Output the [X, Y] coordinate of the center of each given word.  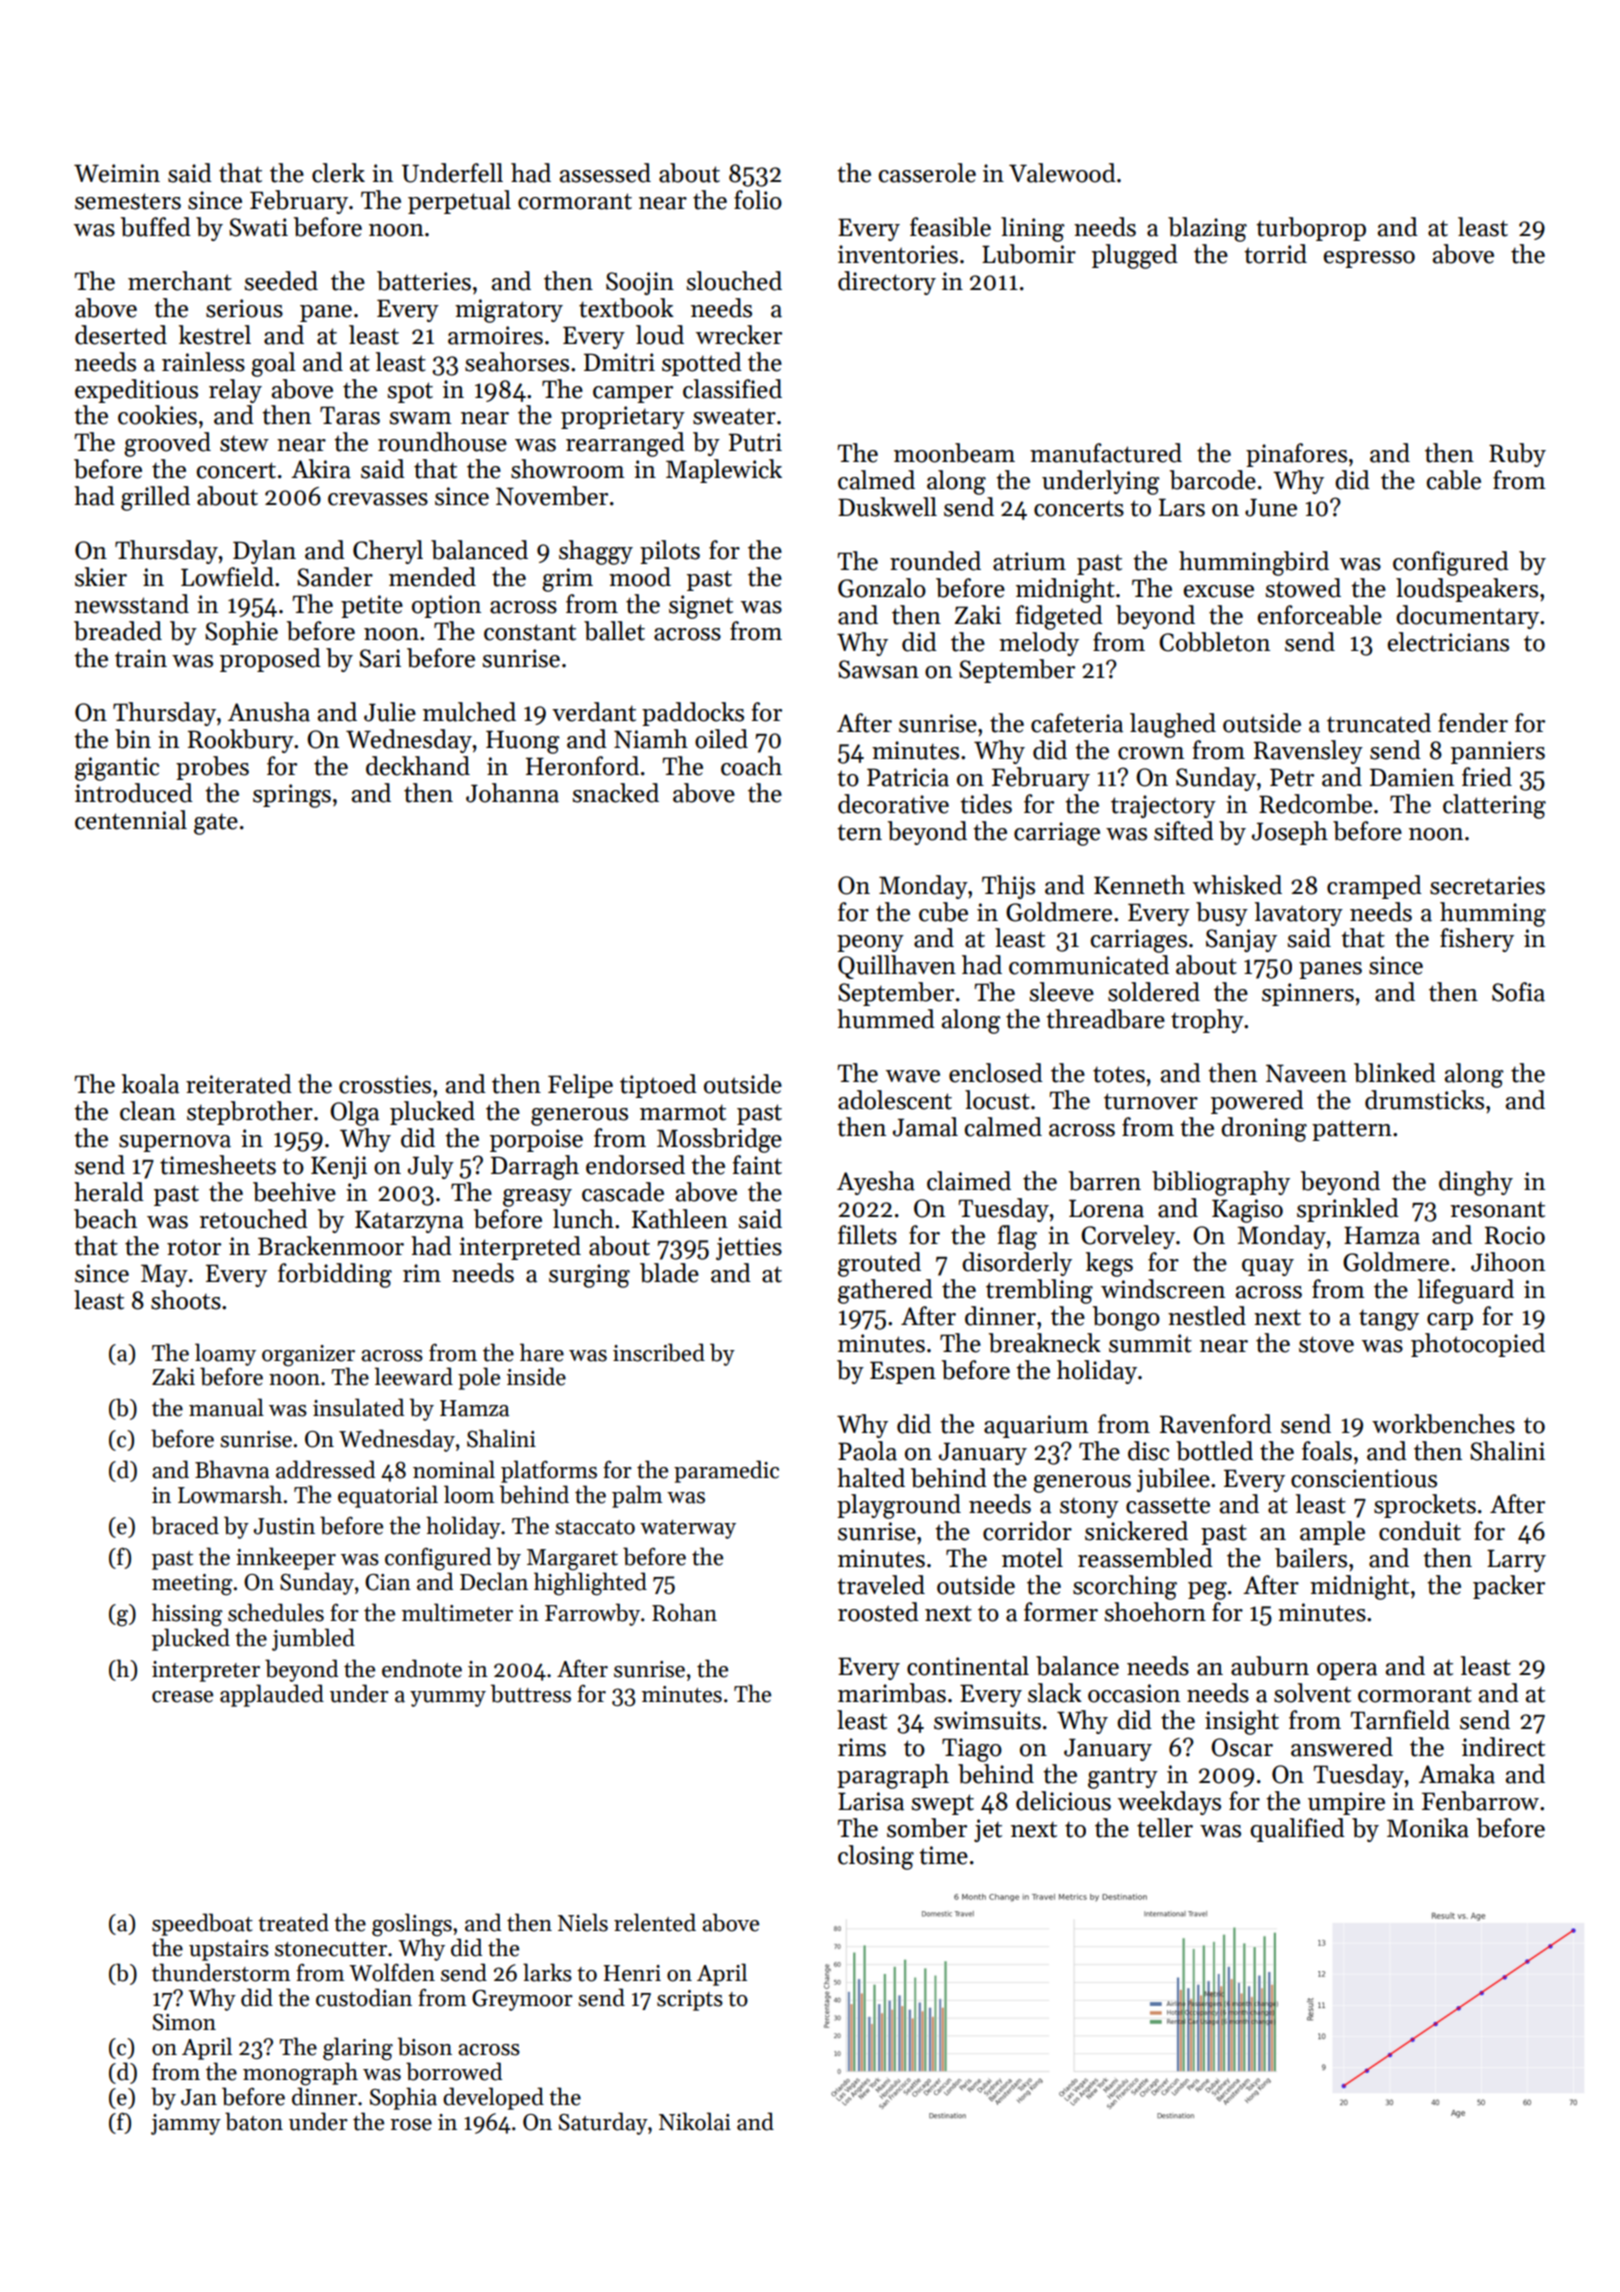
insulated [358, 1407]
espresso [1369, 259]
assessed [605, 173]
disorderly [1017, 1264]
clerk [338, 173]
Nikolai [695, 2121]
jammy [186, 2124]
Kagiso [1247, 1211]
